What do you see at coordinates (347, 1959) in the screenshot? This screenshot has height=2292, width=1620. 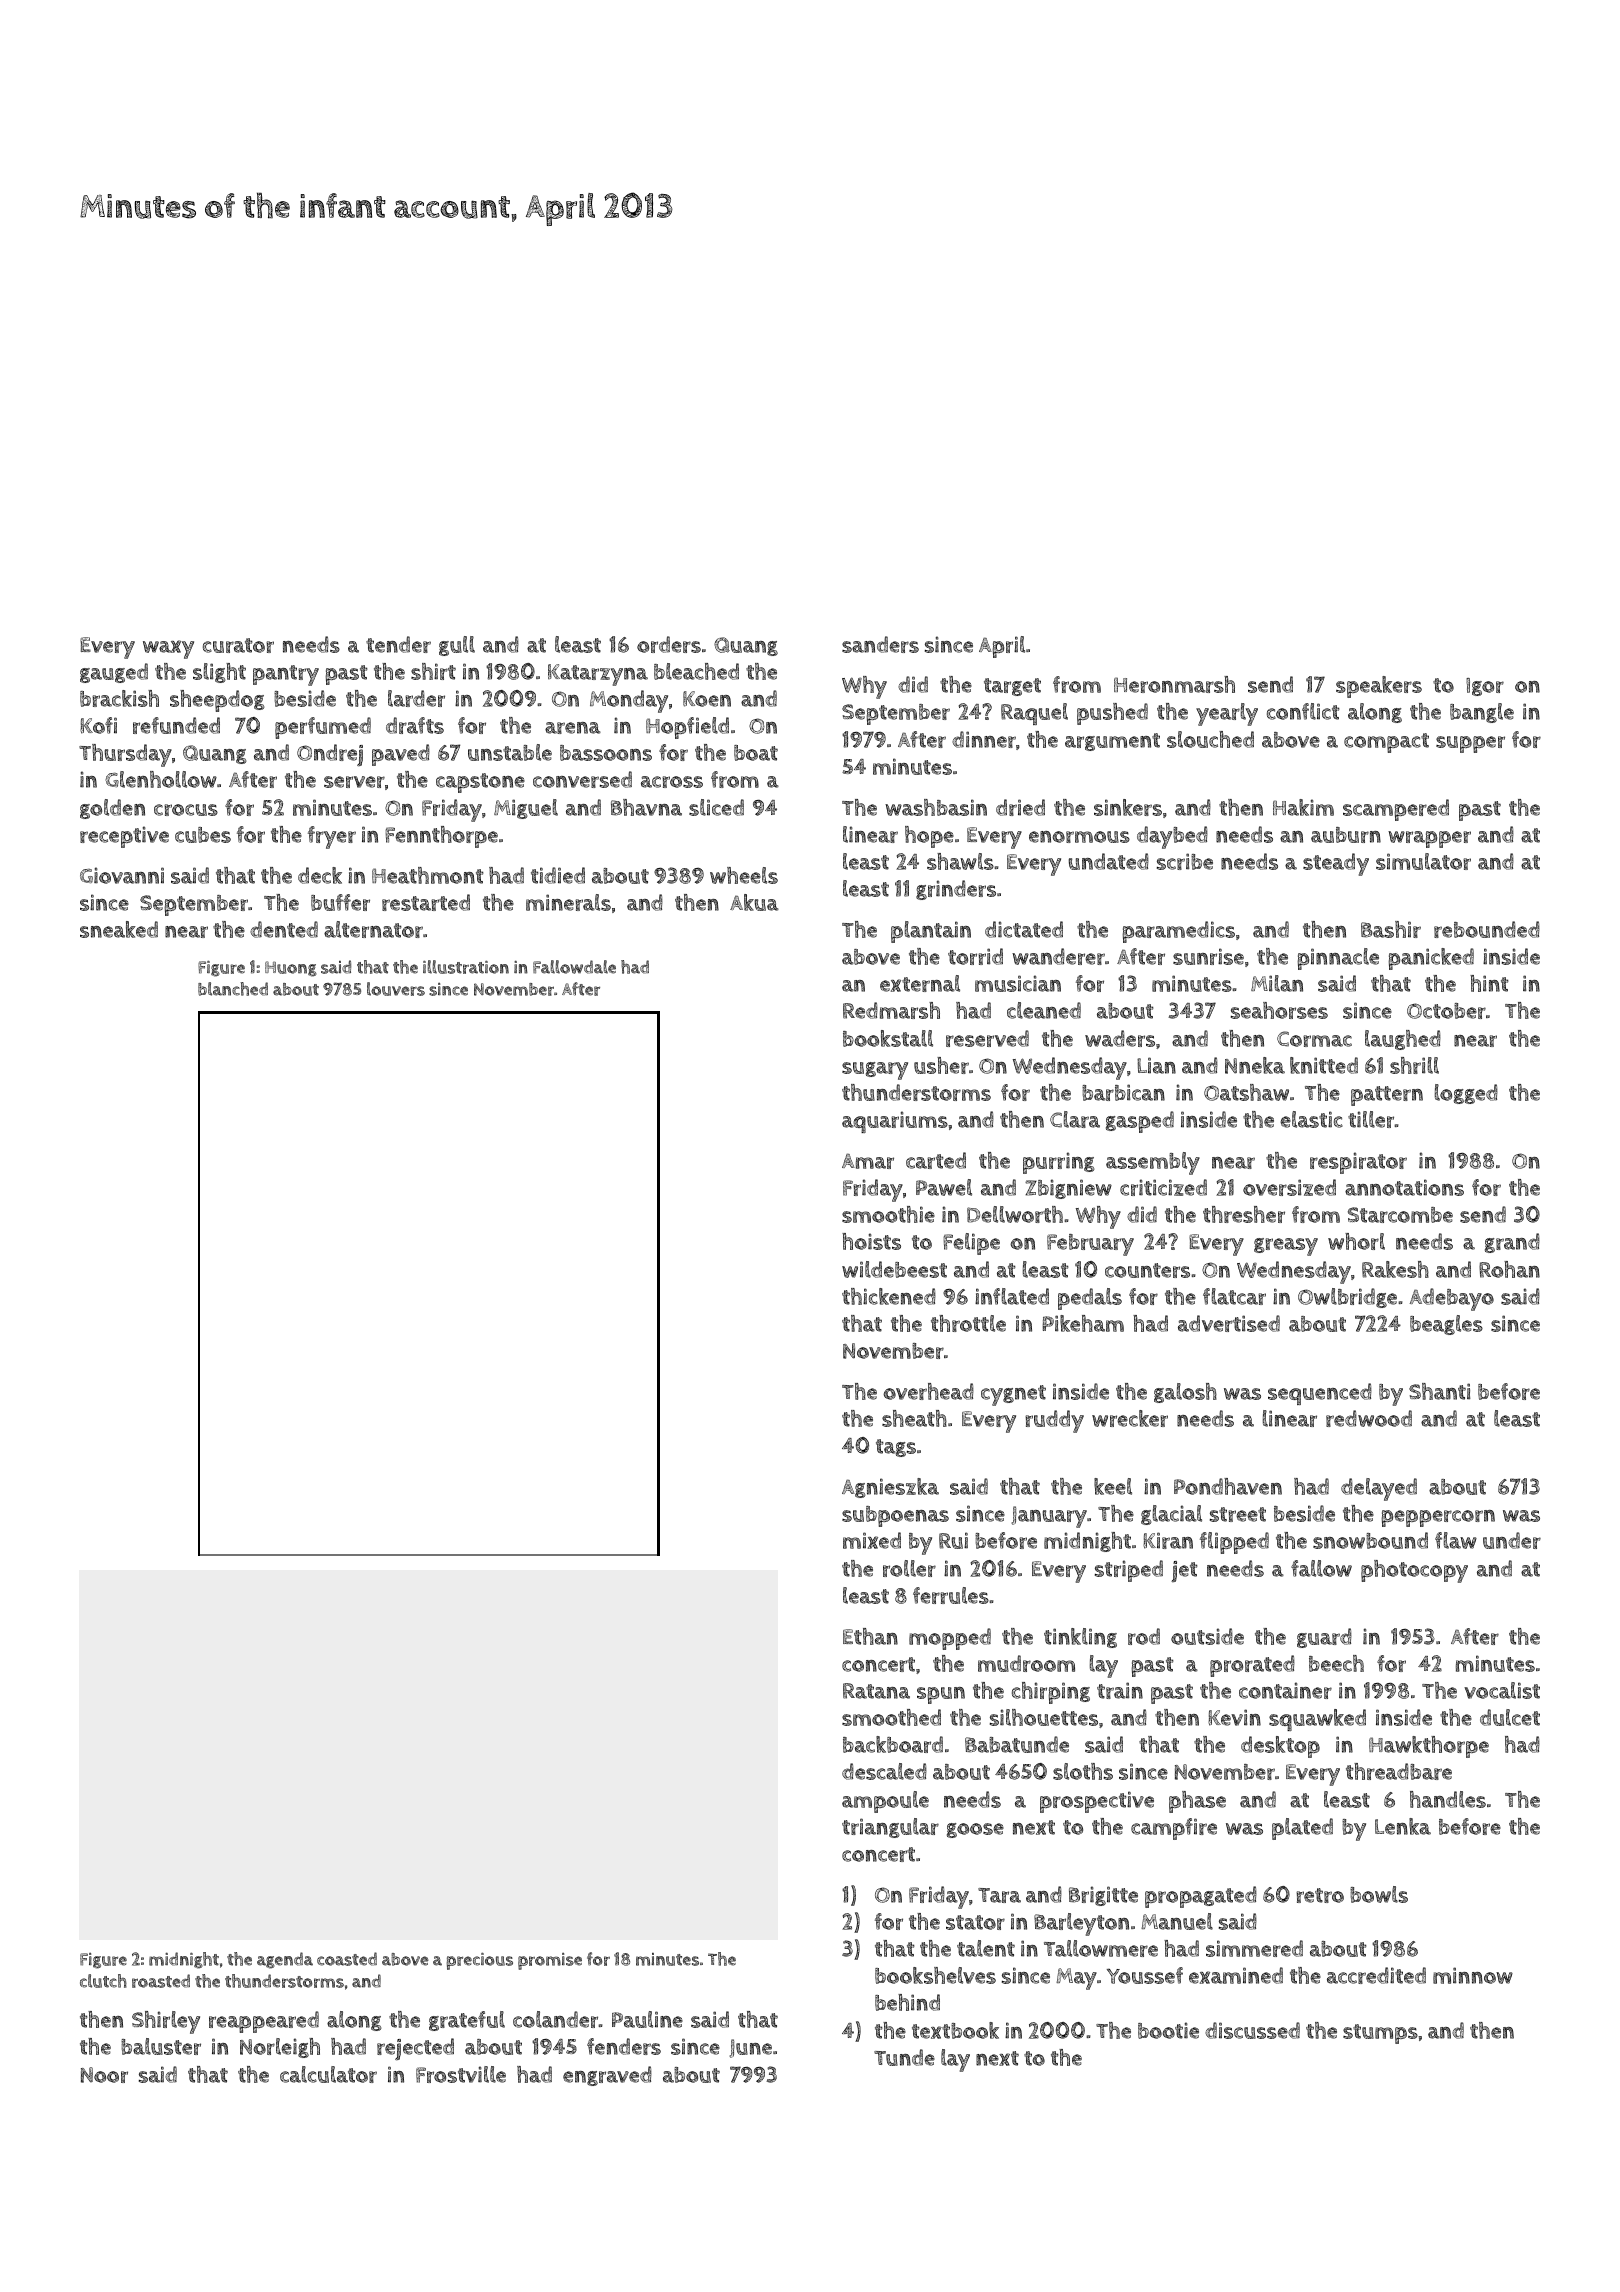 I see `coasted` at bounding box center [347, 1959].
